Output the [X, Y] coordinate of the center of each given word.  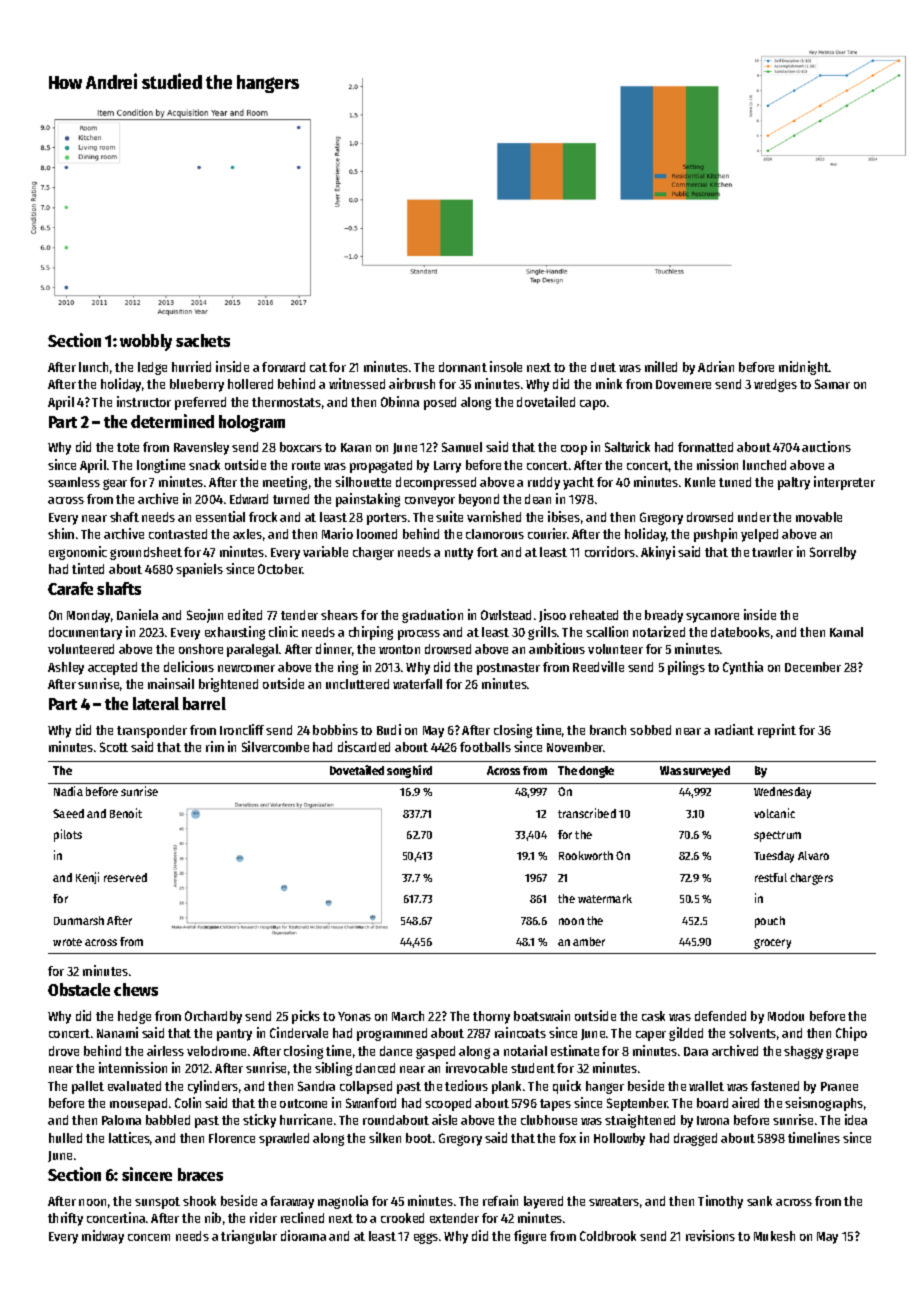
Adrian [716, 366]
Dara [696, 1051]
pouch [770, 922]
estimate [575, 1050]
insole [506, 366]
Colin [188, 1102]
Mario [337, 533]
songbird [409, 771]
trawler [772, 552]
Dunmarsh [79, 920]
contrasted [178, 534]
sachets [203, 340]
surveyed [706, 772]
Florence [232, 1138]
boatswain [542, 1015]
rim [215, 746]
